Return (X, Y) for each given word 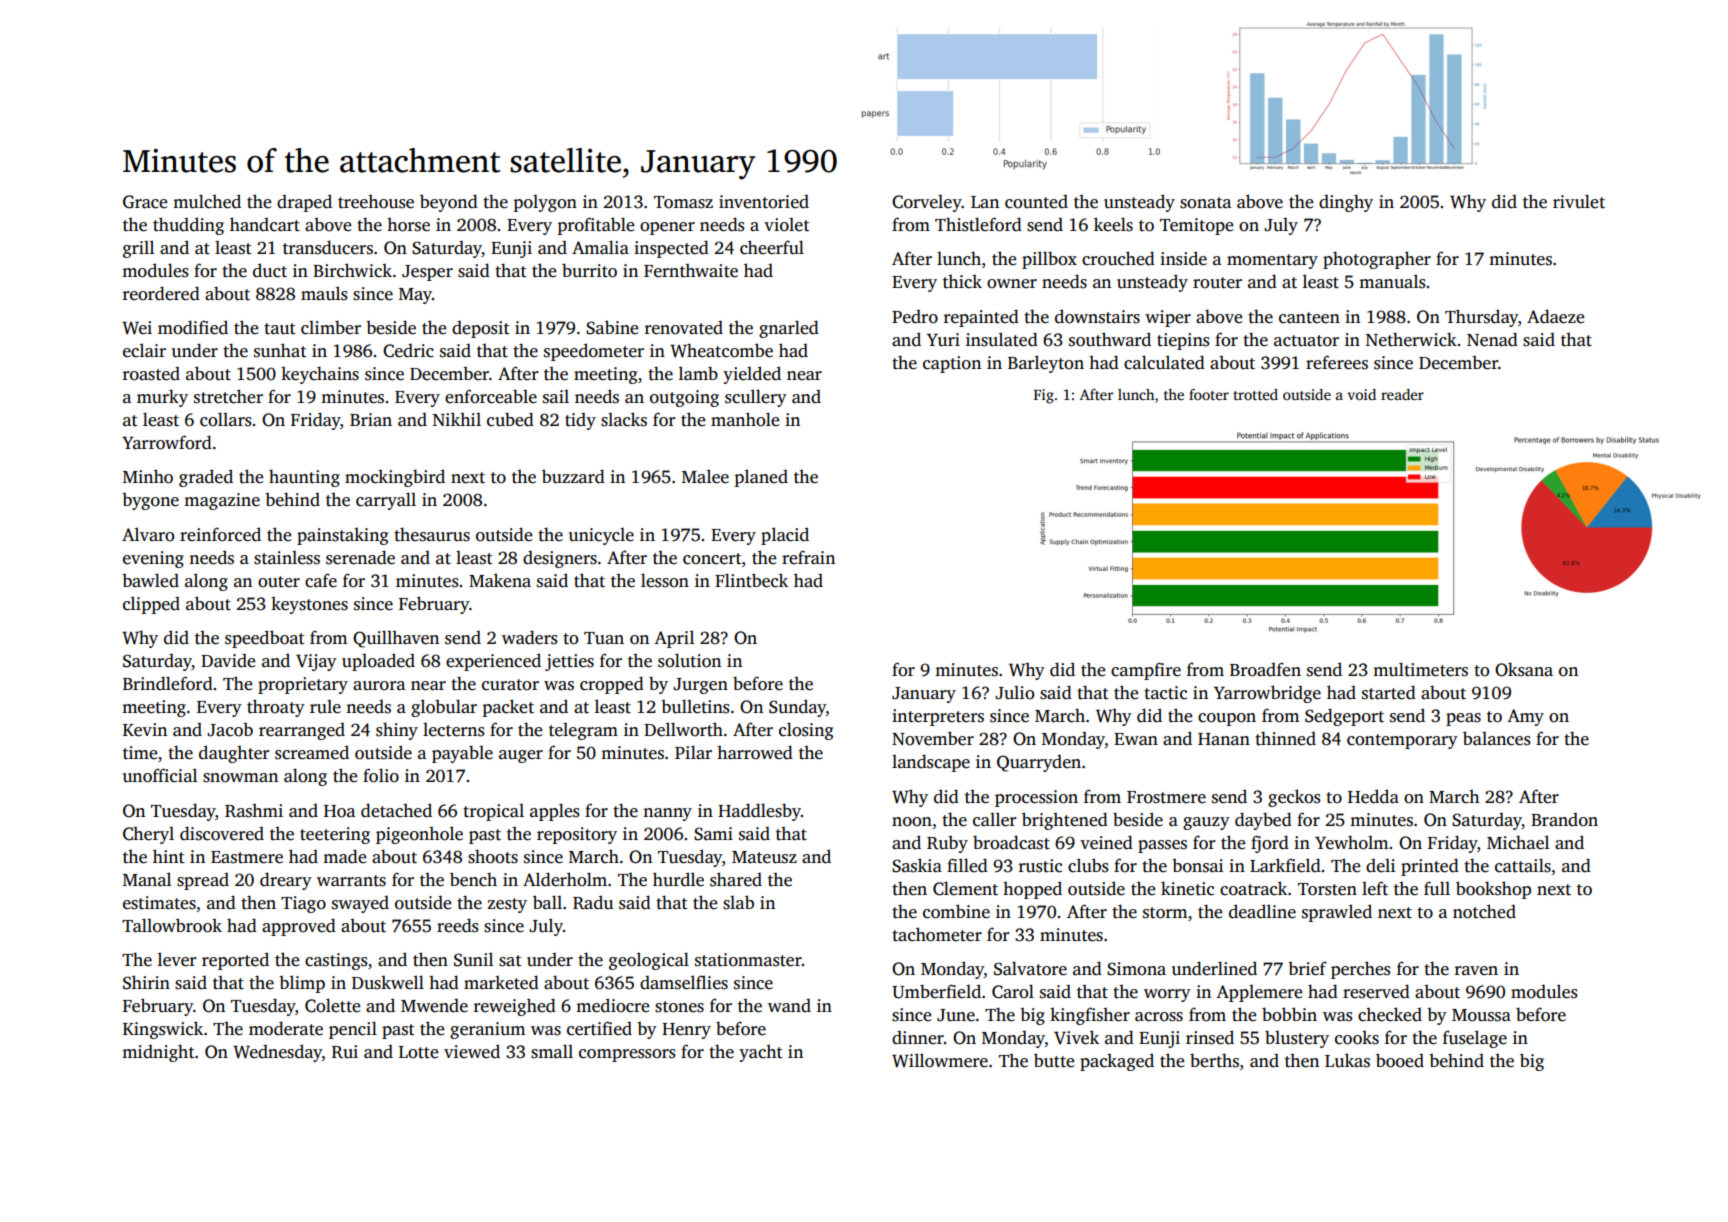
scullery (756, 398)
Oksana (1524, 669)
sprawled (1337, 913)
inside (1183, 258)
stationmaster (748, 960)
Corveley (927, 203)
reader (1402, 394)
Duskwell (388, 982)
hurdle (678, 879)
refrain (808, 557)
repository (577, 835)
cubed (510, 419)
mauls (324, 293)
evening (153, 559)
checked (1390, 1014)
